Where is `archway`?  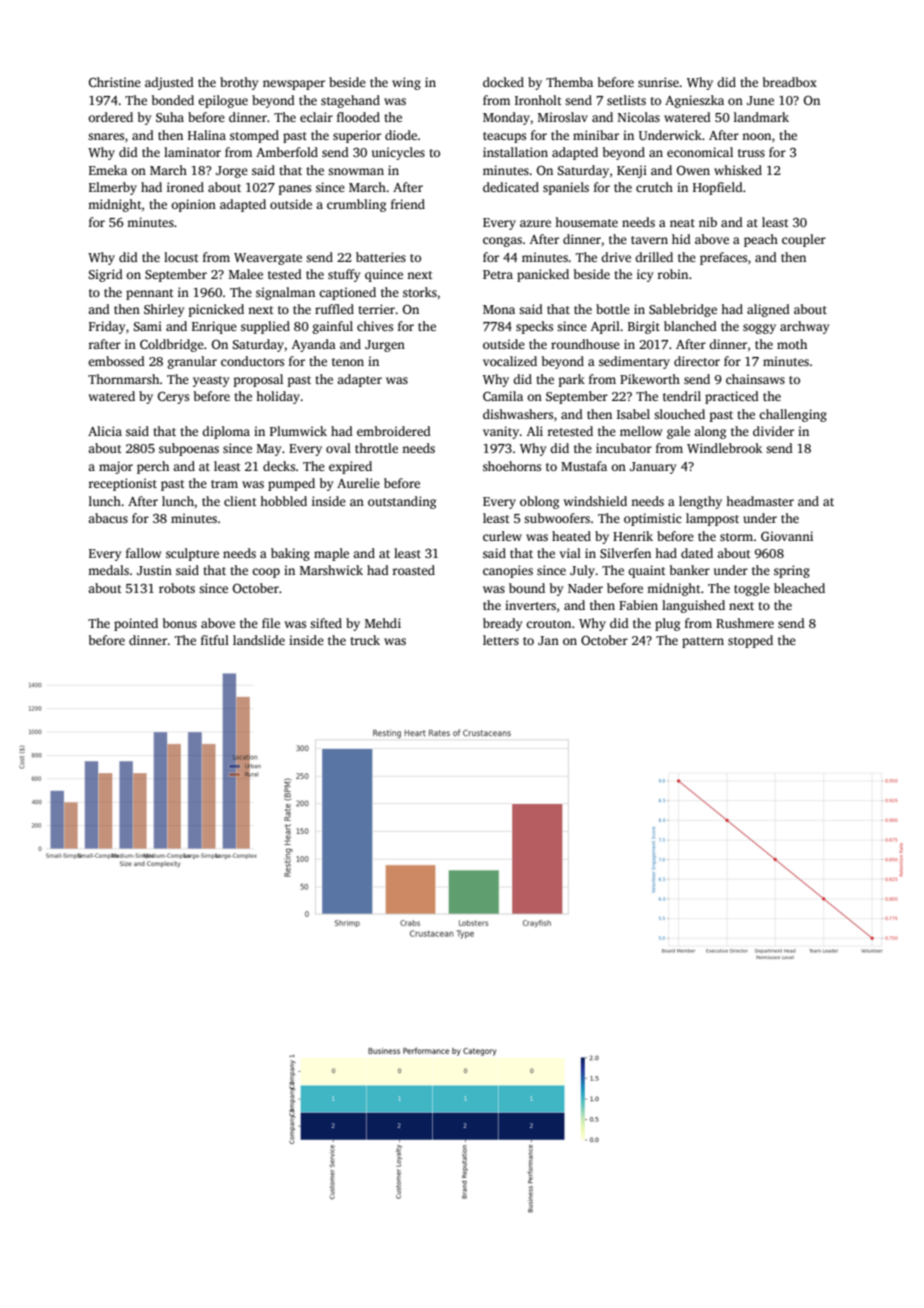
archway is located at coordinates (804, 327).
